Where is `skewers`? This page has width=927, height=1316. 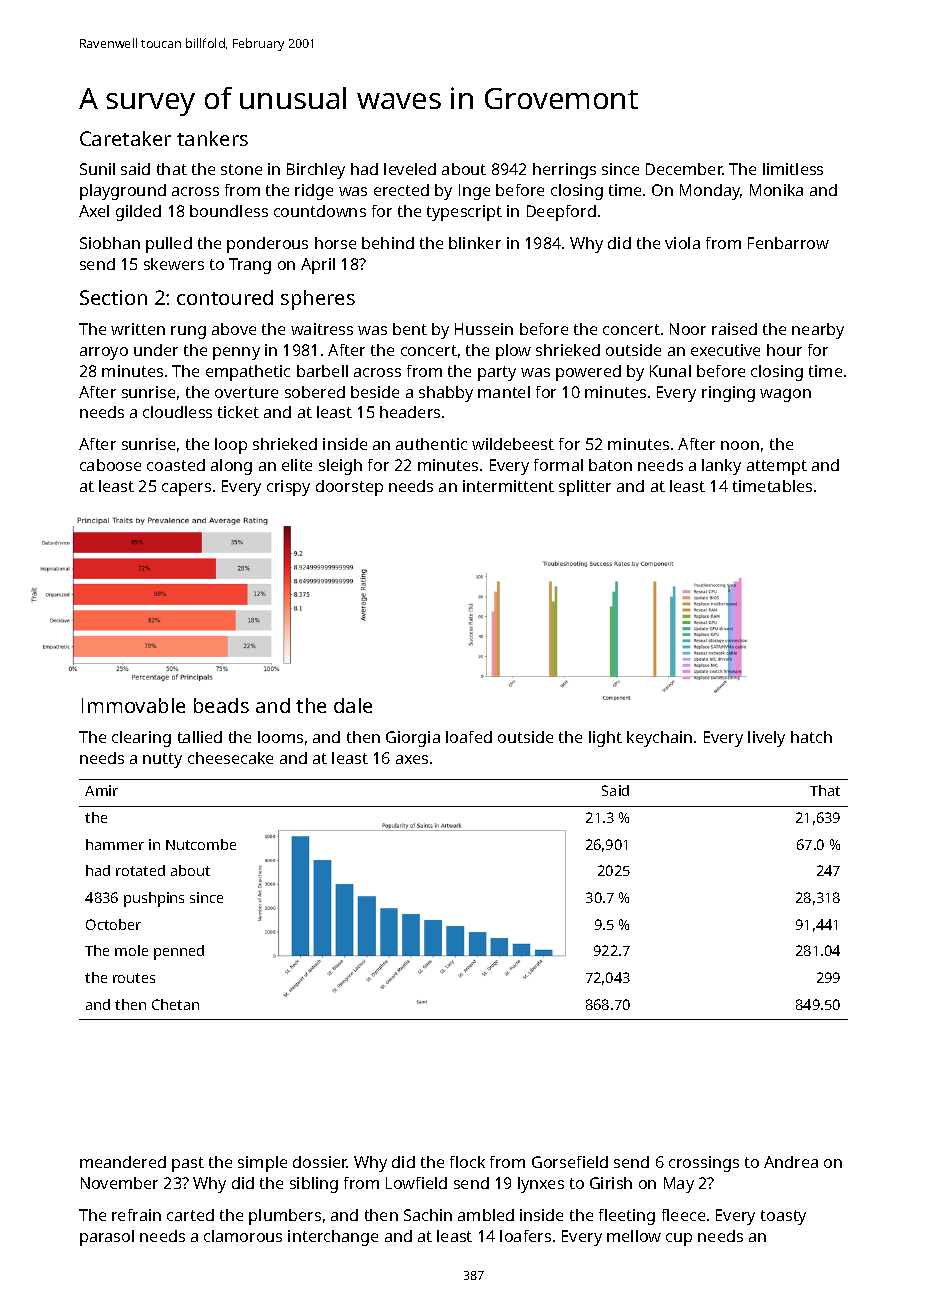 skewers is located at coordinates (174, 264).
